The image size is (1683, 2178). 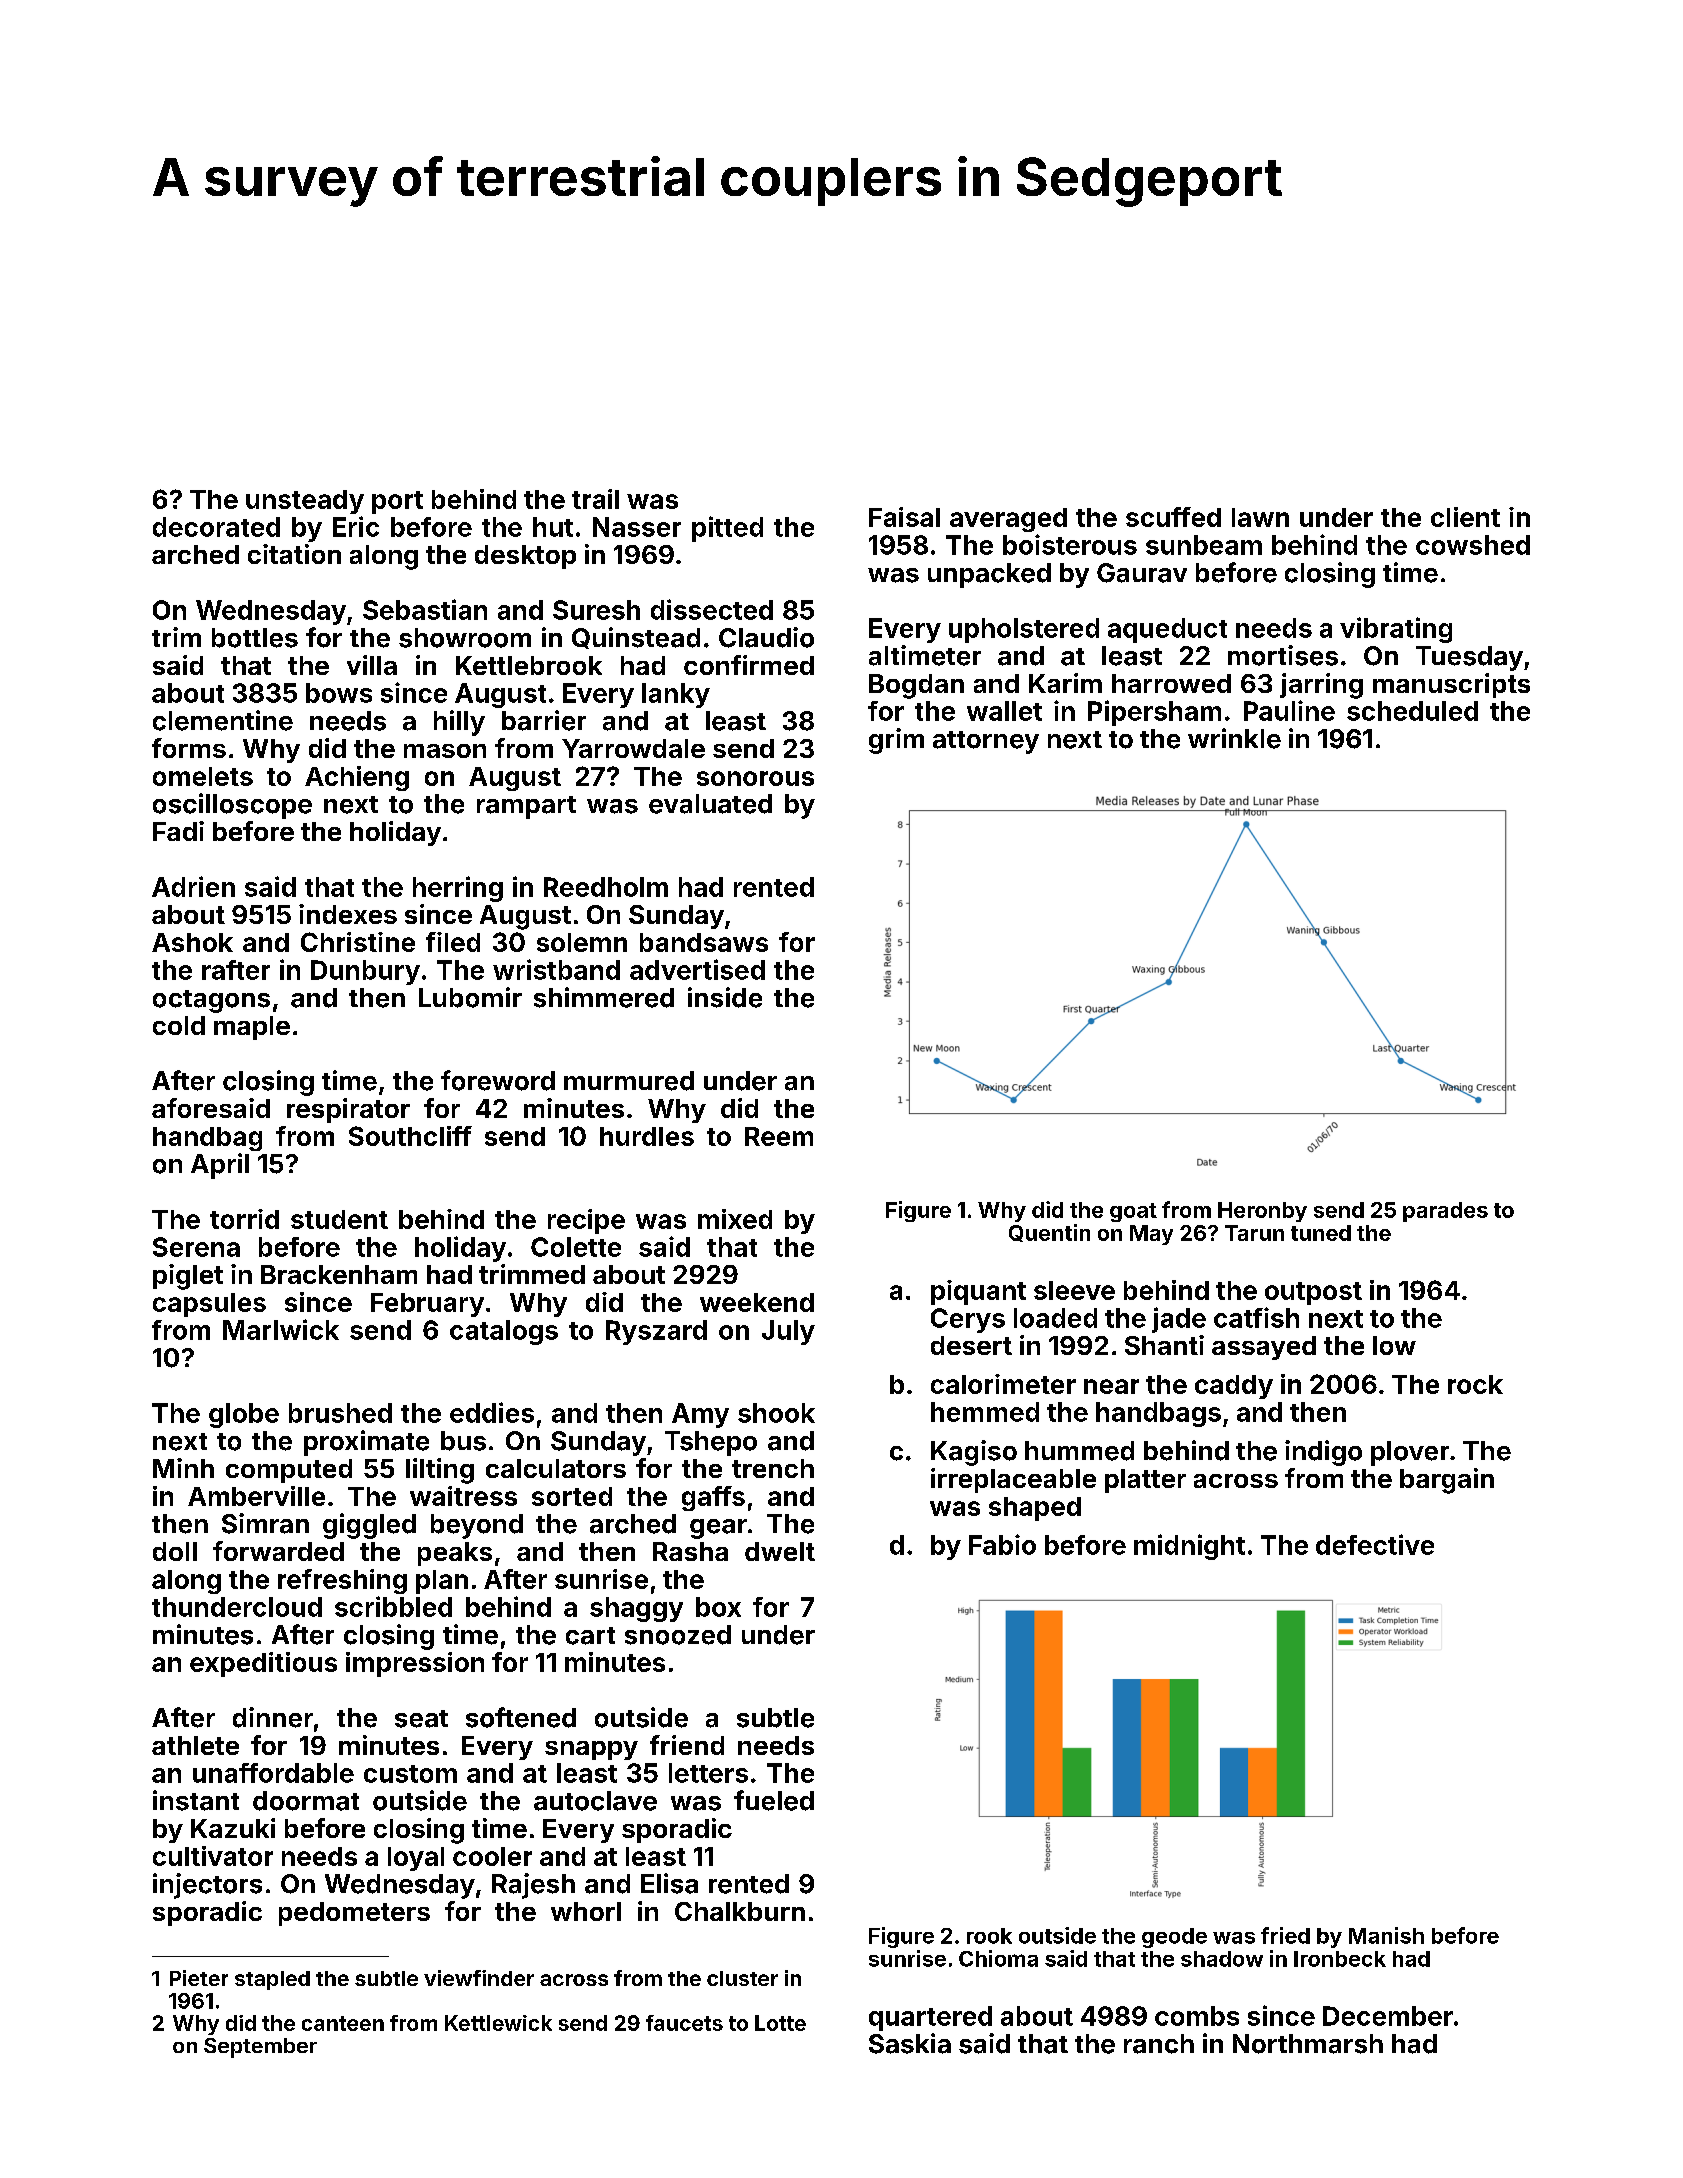 I want to click on Northmarsh, so click(x=1308, y=2044).
